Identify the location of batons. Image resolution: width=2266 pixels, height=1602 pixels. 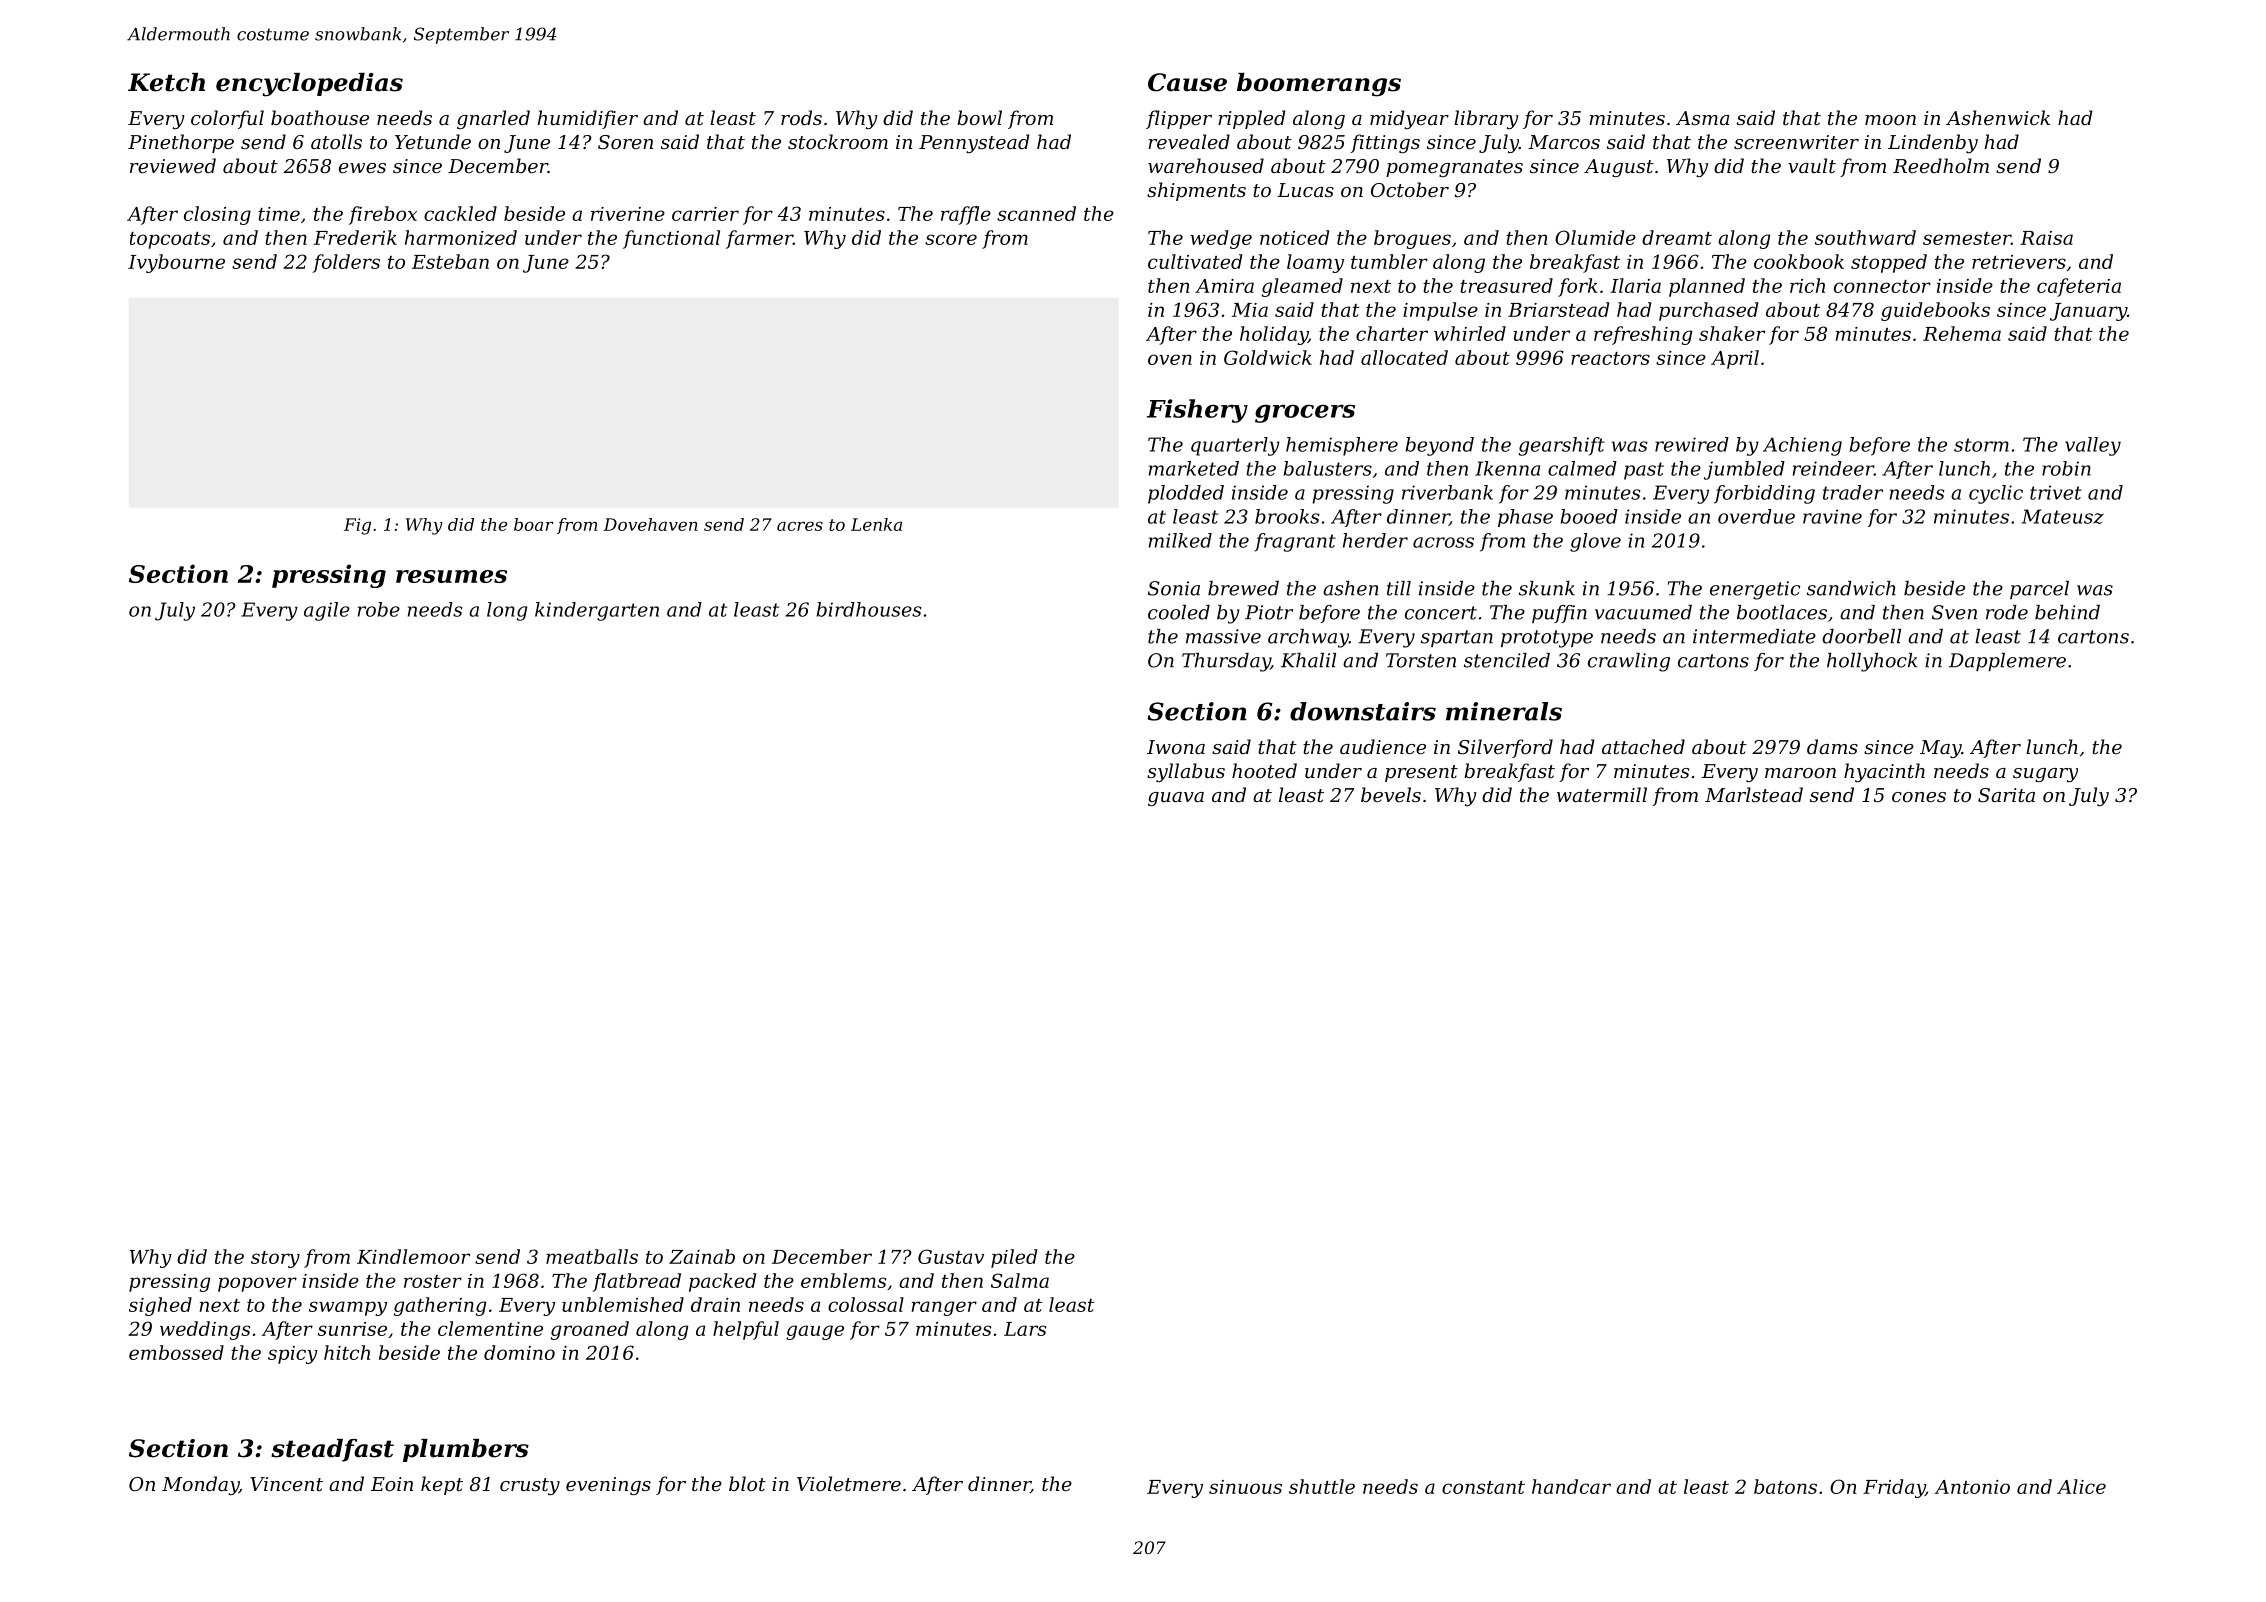
(1785, 1486).
